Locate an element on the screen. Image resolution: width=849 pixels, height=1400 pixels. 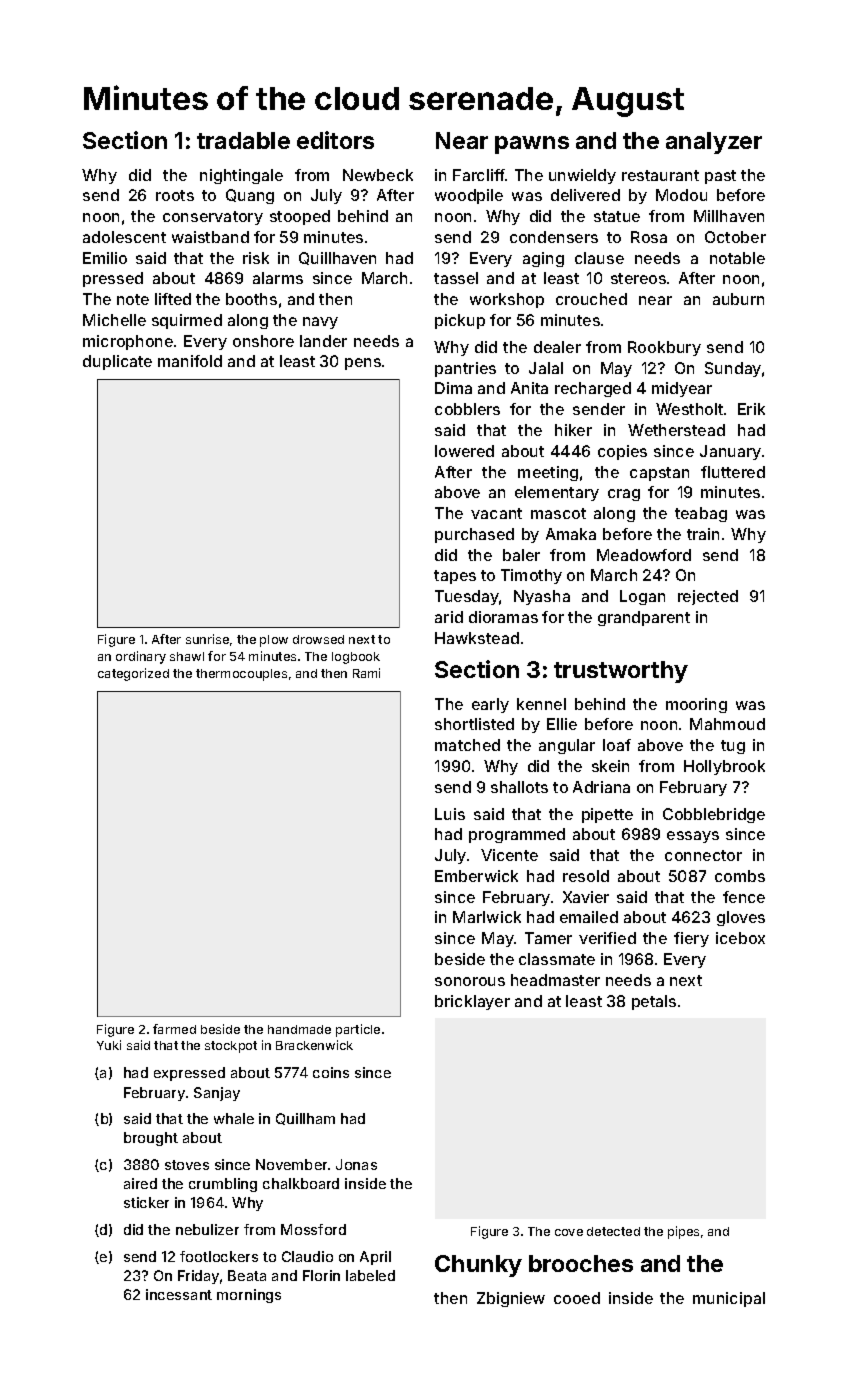
Luis is located at coordinates (450, 814).
